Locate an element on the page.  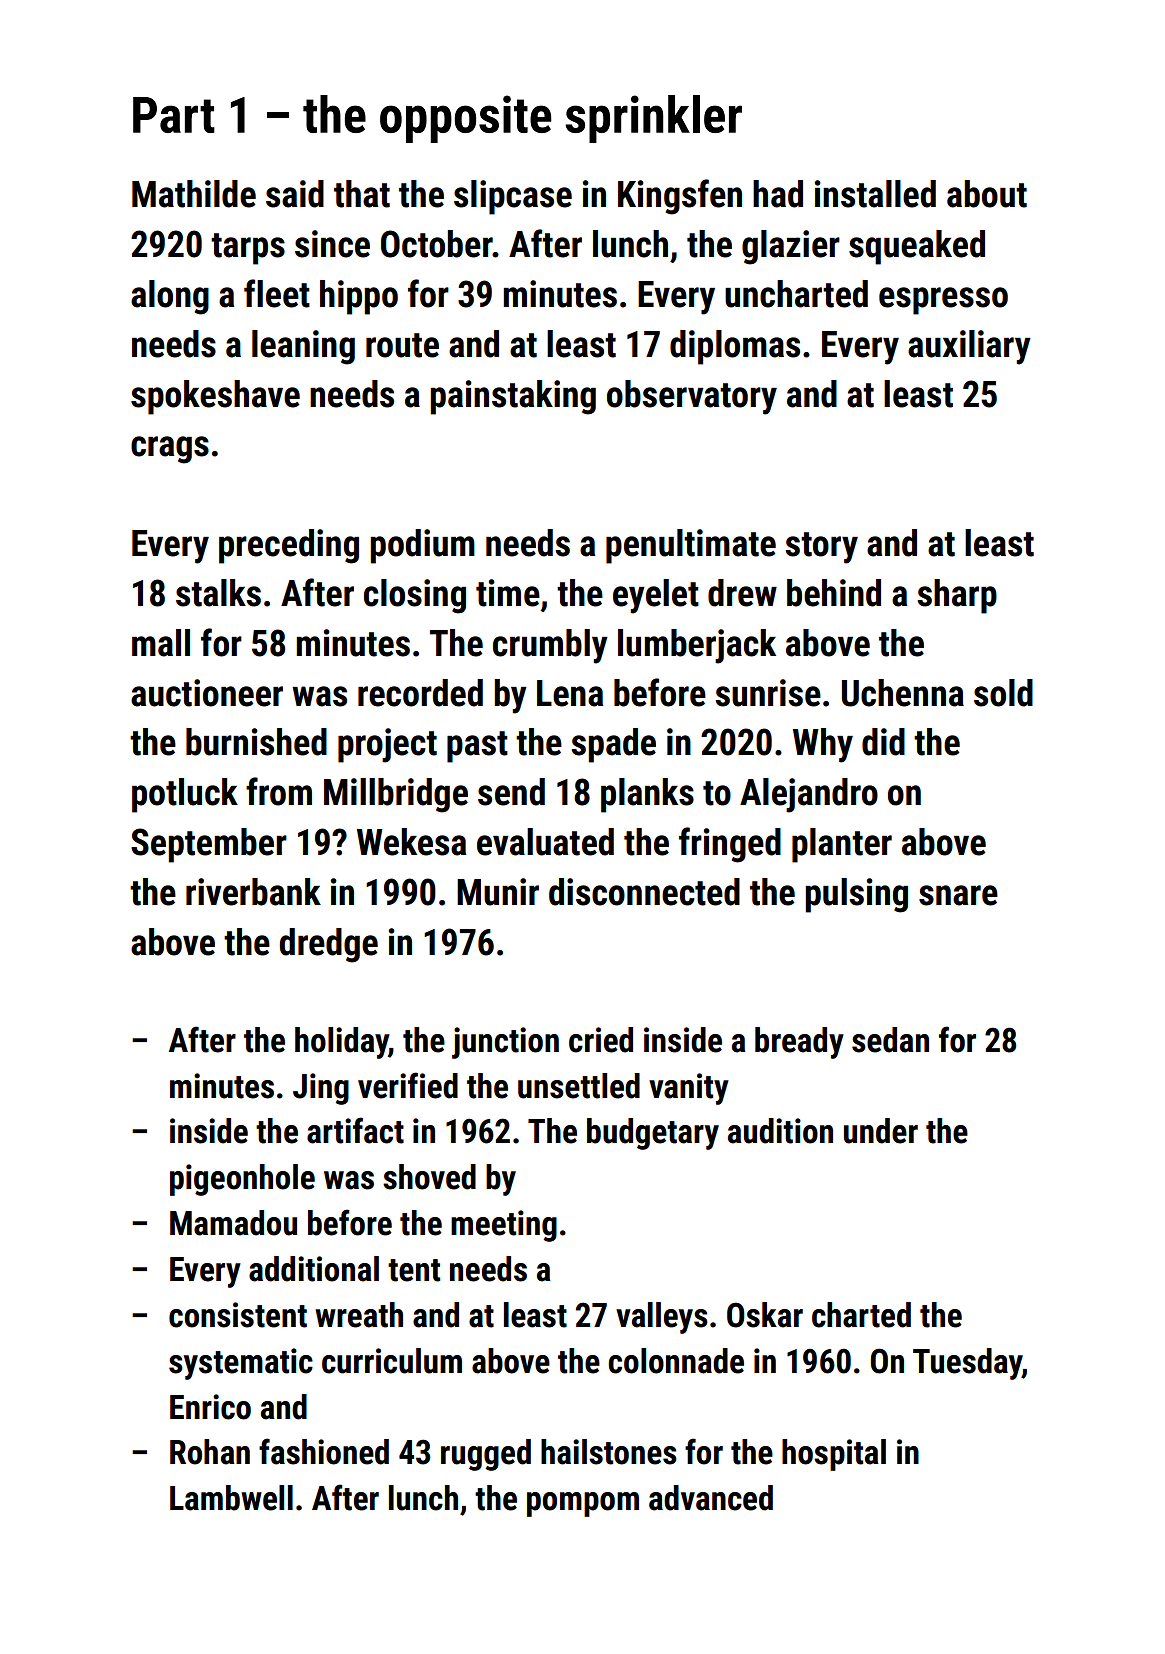
sedan is located at coordinates (890, 1040).
